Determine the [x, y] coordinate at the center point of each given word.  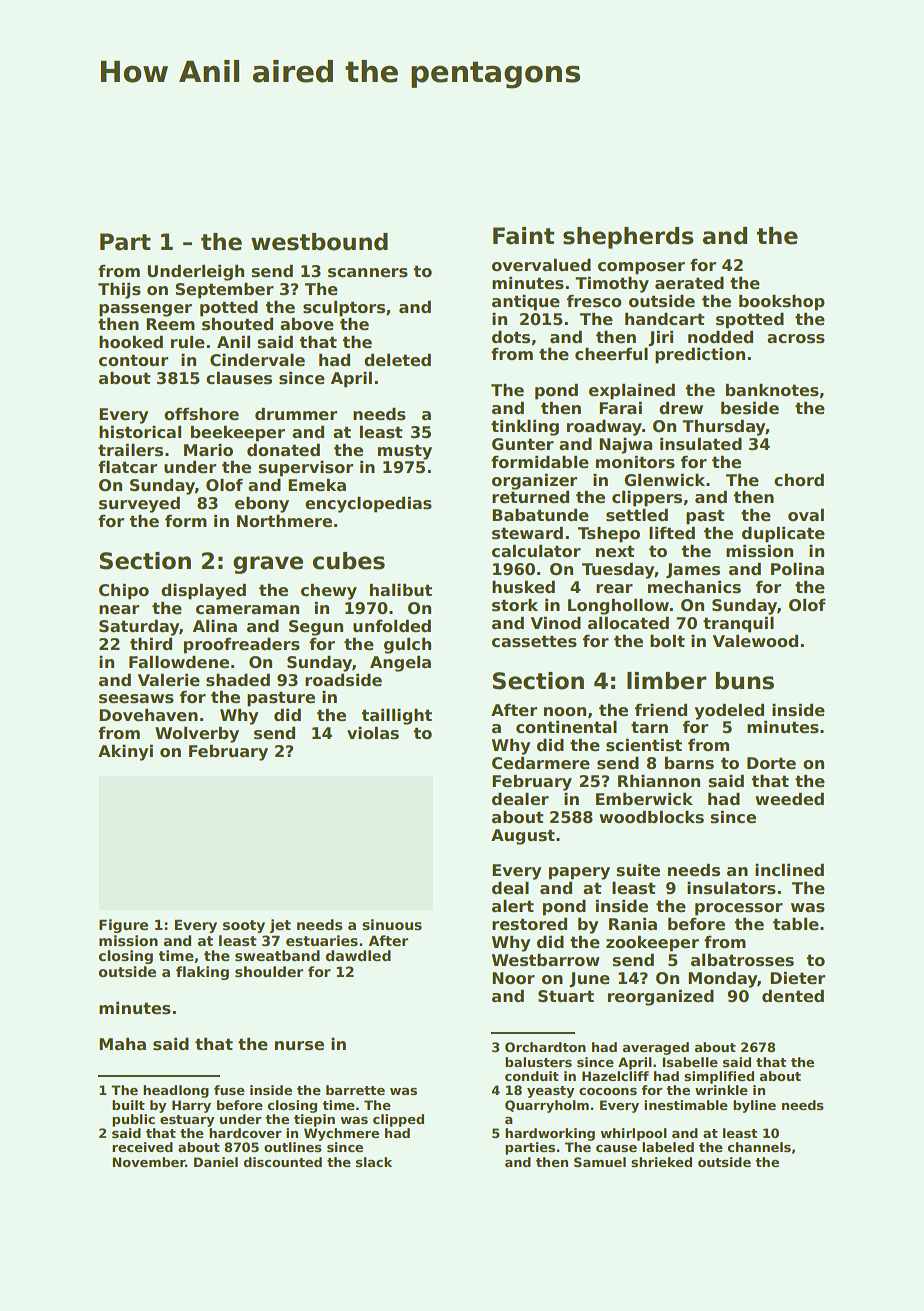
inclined [789, 870]
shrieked [661, 1162]
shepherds [628, 238]
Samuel [600, 1162]
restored [529, 924]
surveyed [139, 504]
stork [515, 605]
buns [744, 681]
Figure [123, 926]
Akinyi [125, 752]
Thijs [119, 290]
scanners [368, 273]
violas [373, 733]
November [149, 1162]
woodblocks [651, 817]
